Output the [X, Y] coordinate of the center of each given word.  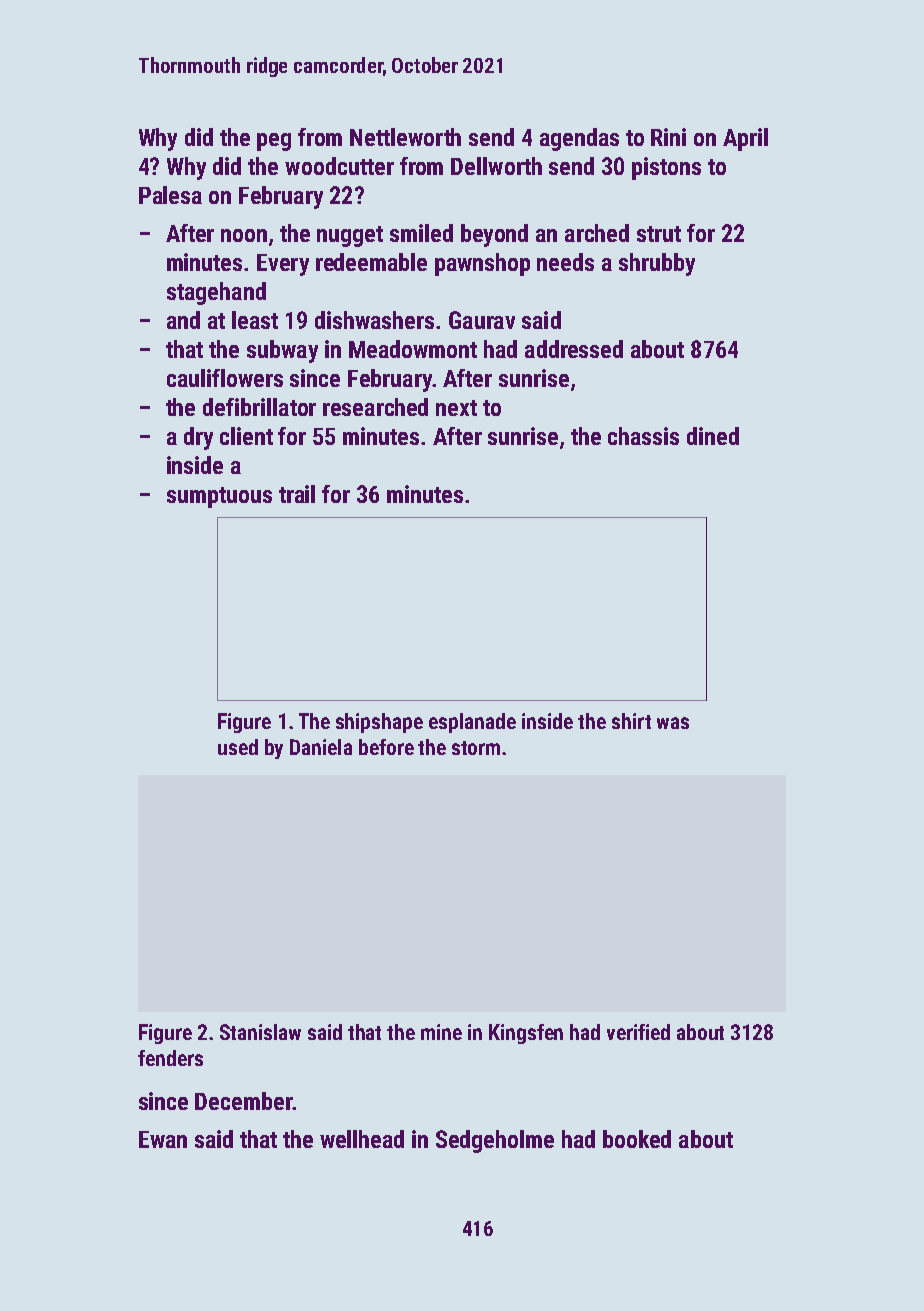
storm [476, 748]
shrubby [657, 264]
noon [244, 235]
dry [198, 438]
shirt [631, 721]
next [456, 408]
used [238, 747]
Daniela [321, 747]
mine [441, 1032]
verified [638, 1032]
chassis [643, 436]
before [386, 747]
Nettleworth [405, 137]
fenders [170, 1058]
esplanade [472, 723]
